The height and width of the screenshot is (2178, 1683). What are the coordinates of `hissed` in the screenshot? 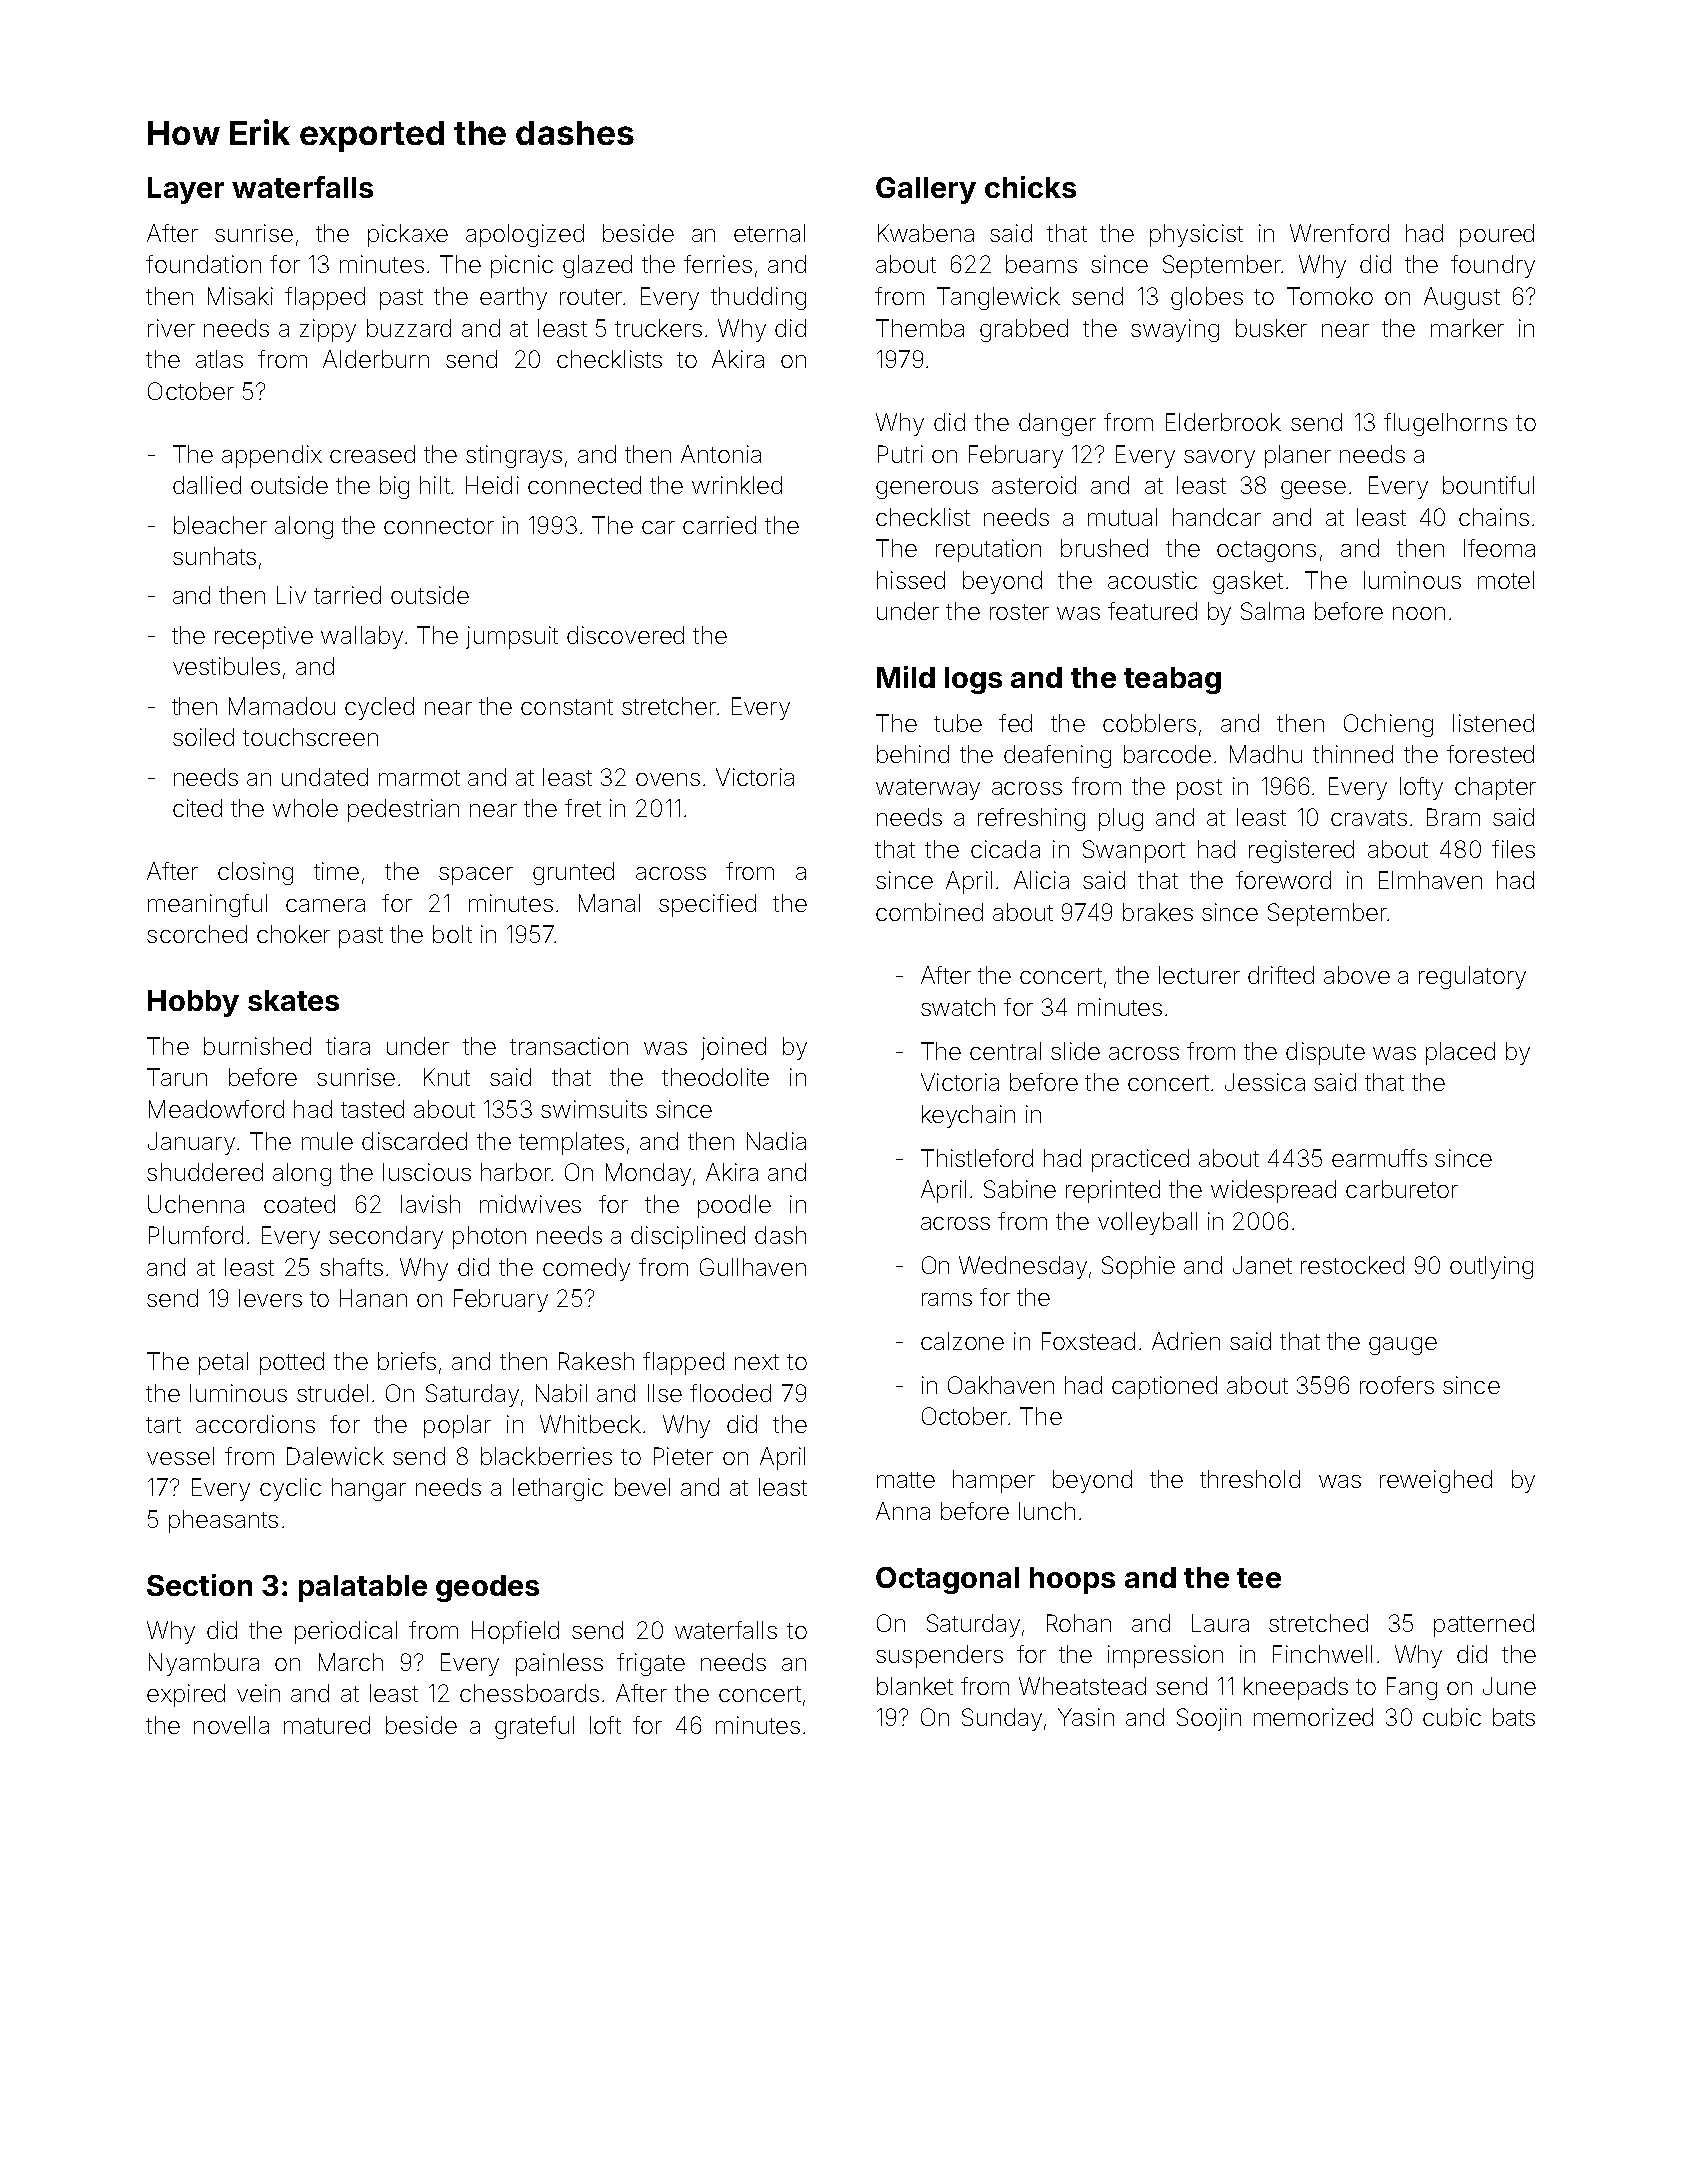 It's located at (911, 580).
